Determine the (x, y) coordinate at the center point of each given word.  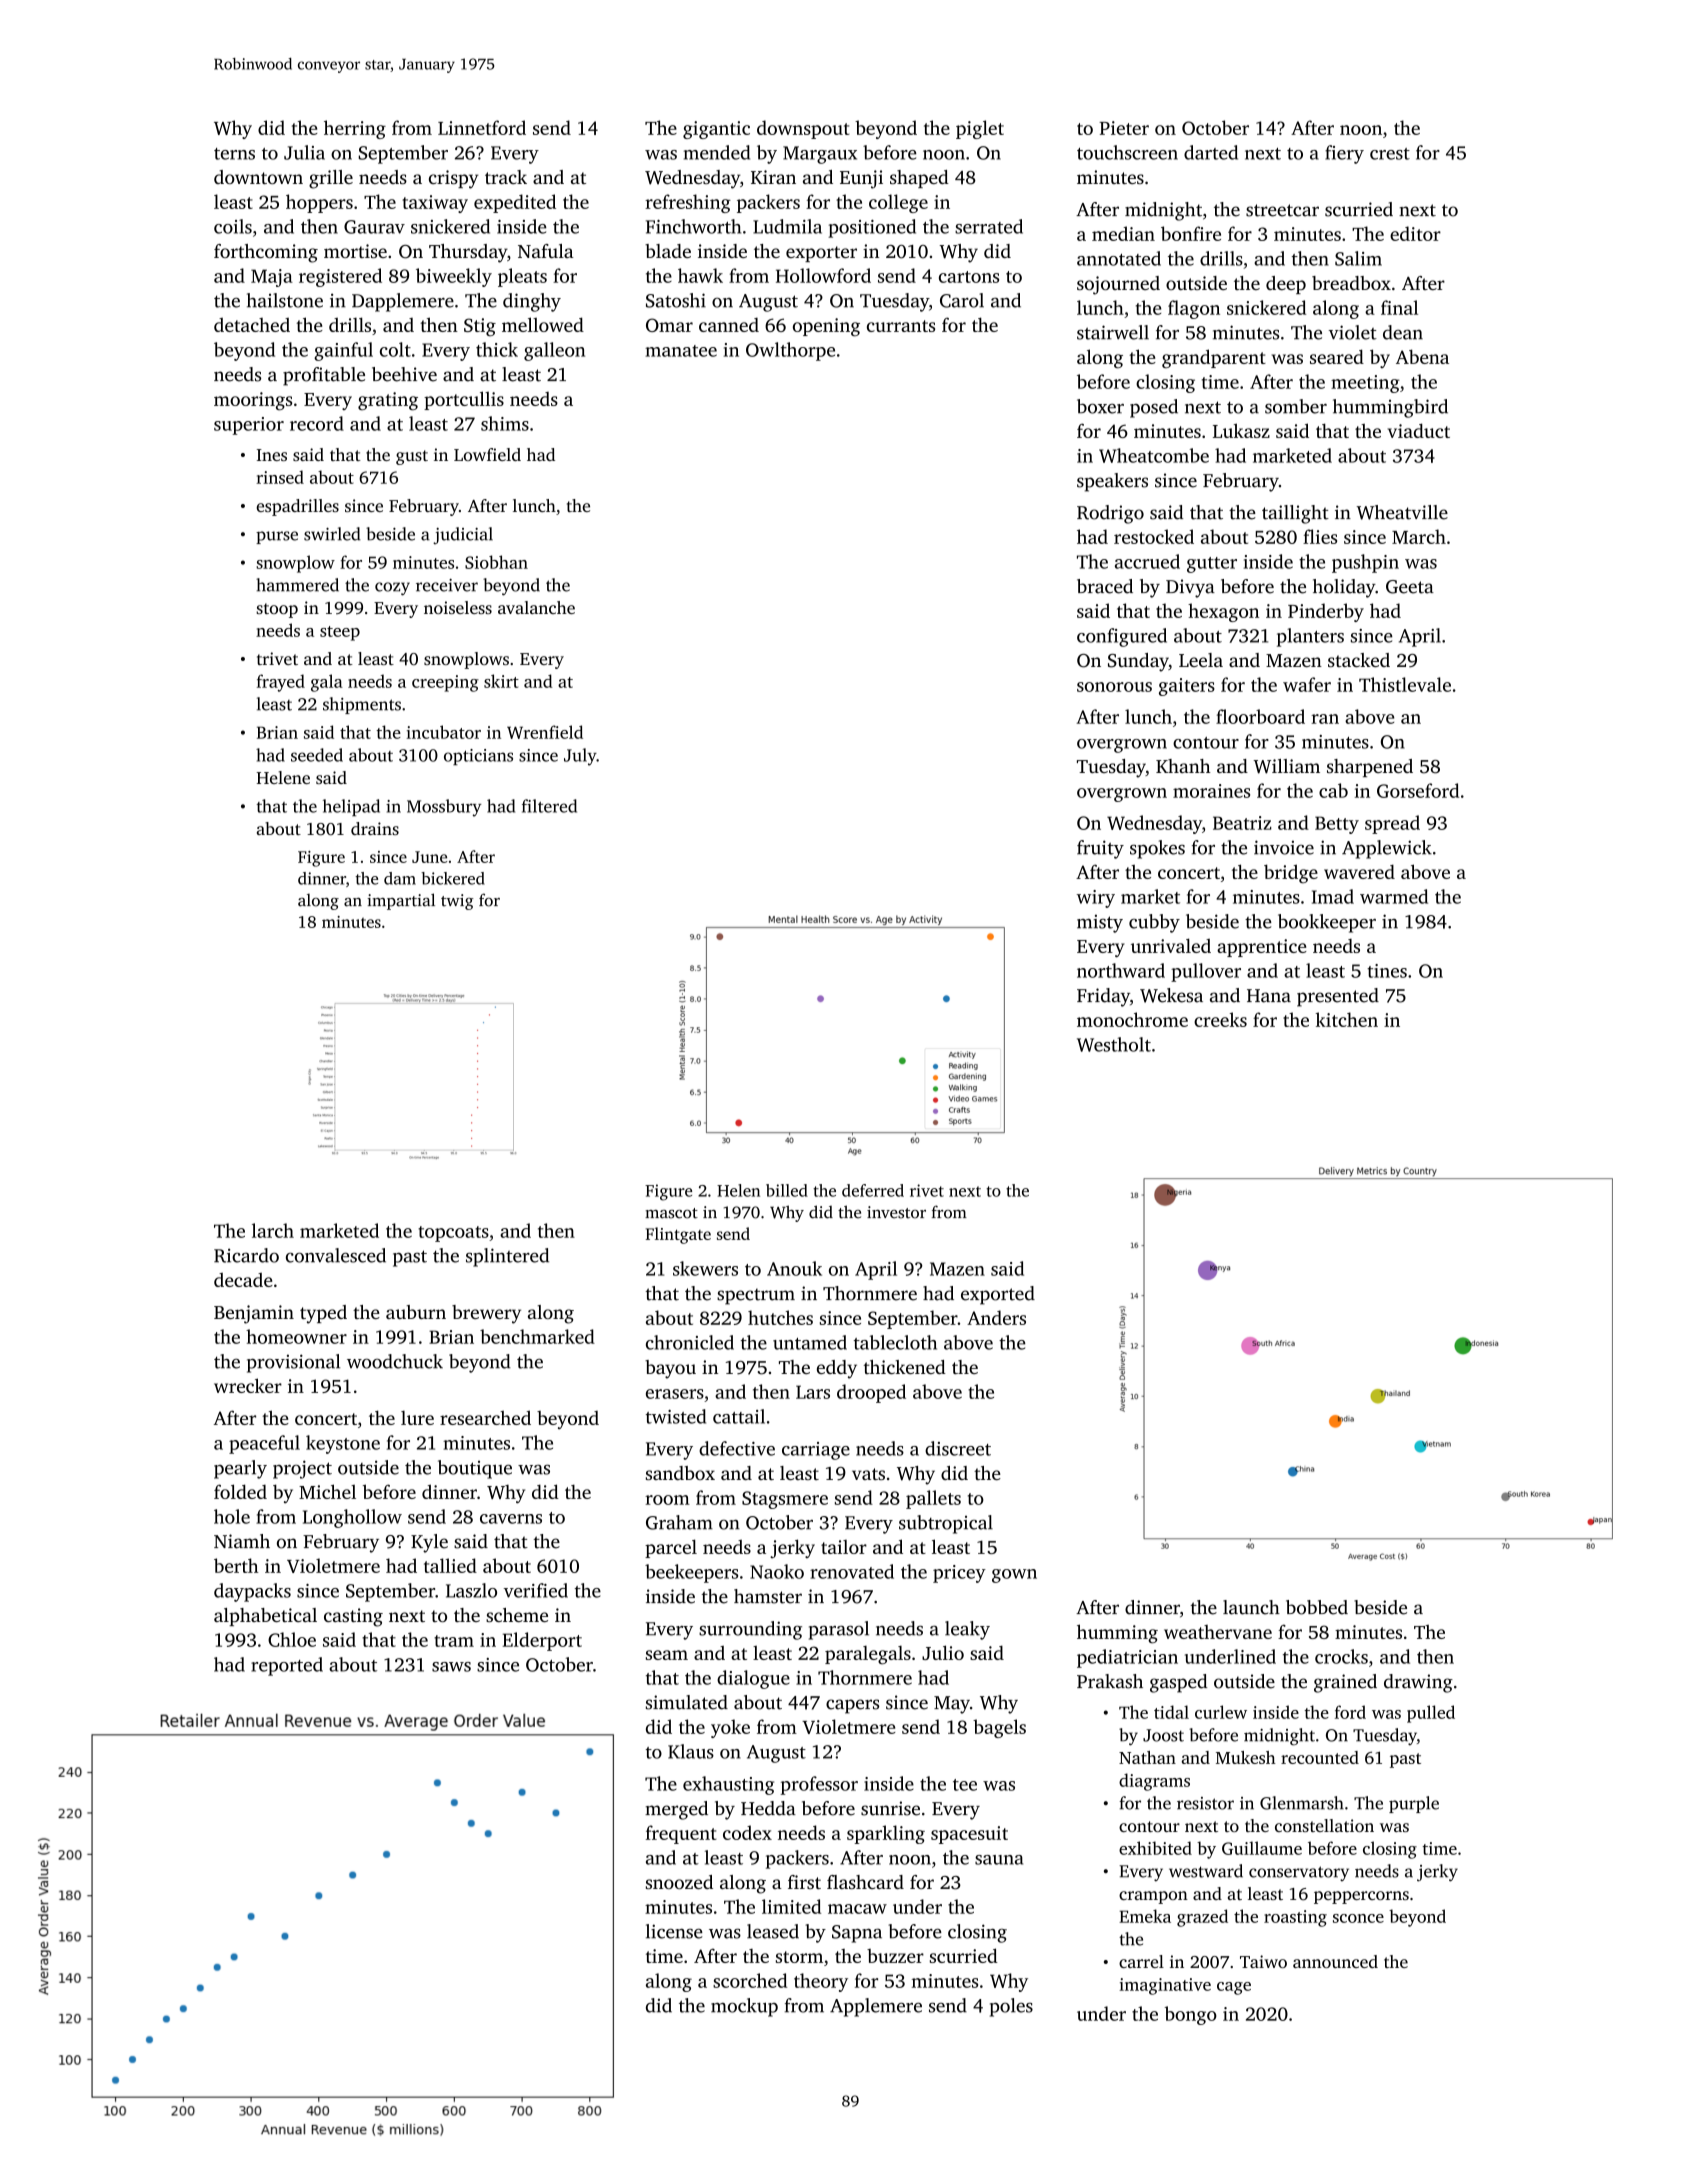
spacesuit (969, 1835)
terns (234, 154)
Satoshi (676, 300)
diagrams (1154, 1782)
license (674, 1931)
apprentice (1262, 948)
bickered (453, 878)
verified (536, 1590)
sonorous (1114, 687)
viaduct (1419, 430)
